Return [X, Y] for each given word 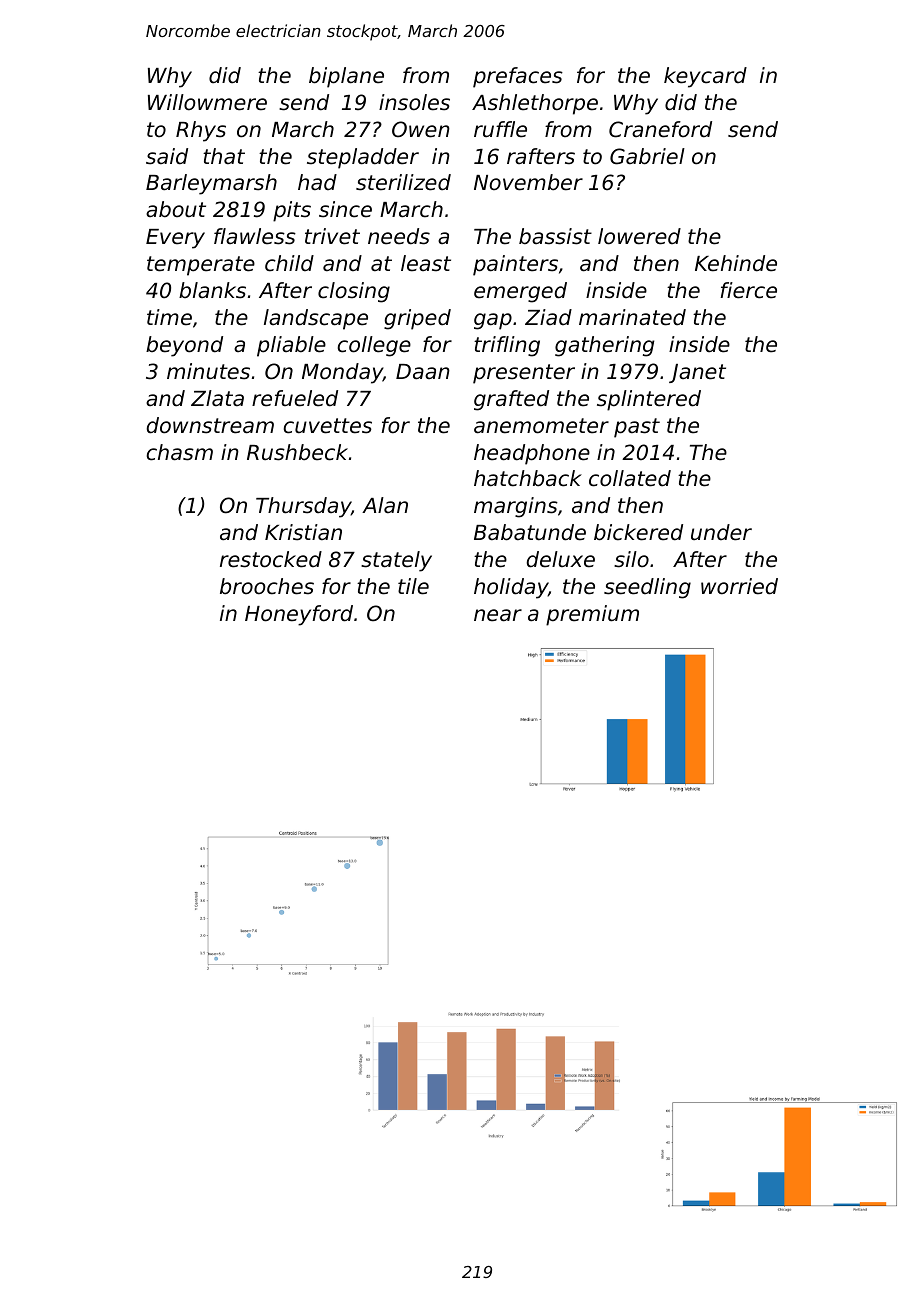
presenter [524, 374]
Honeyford [299, 615]
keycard [705, 77]
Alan [385, 505]
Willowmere [207, 102]
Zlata [217, 398]
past [637, 428]
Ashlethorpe [535, 104]
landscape [316, 319]
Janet [697, 373]
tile [413, 586]
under [721, 532]
